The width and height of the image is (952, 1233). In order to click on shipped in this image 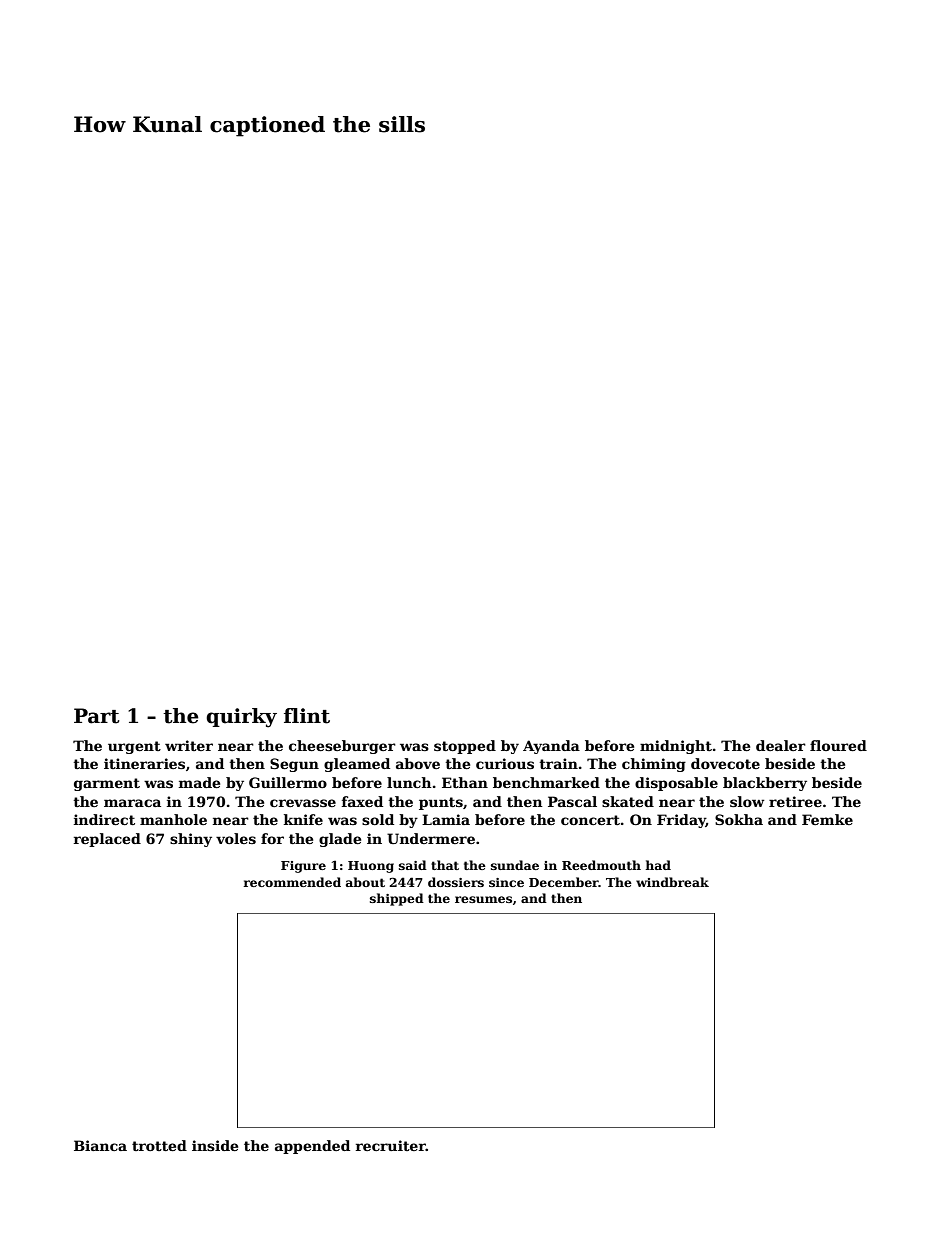, I will do `click(397, 899)`.
